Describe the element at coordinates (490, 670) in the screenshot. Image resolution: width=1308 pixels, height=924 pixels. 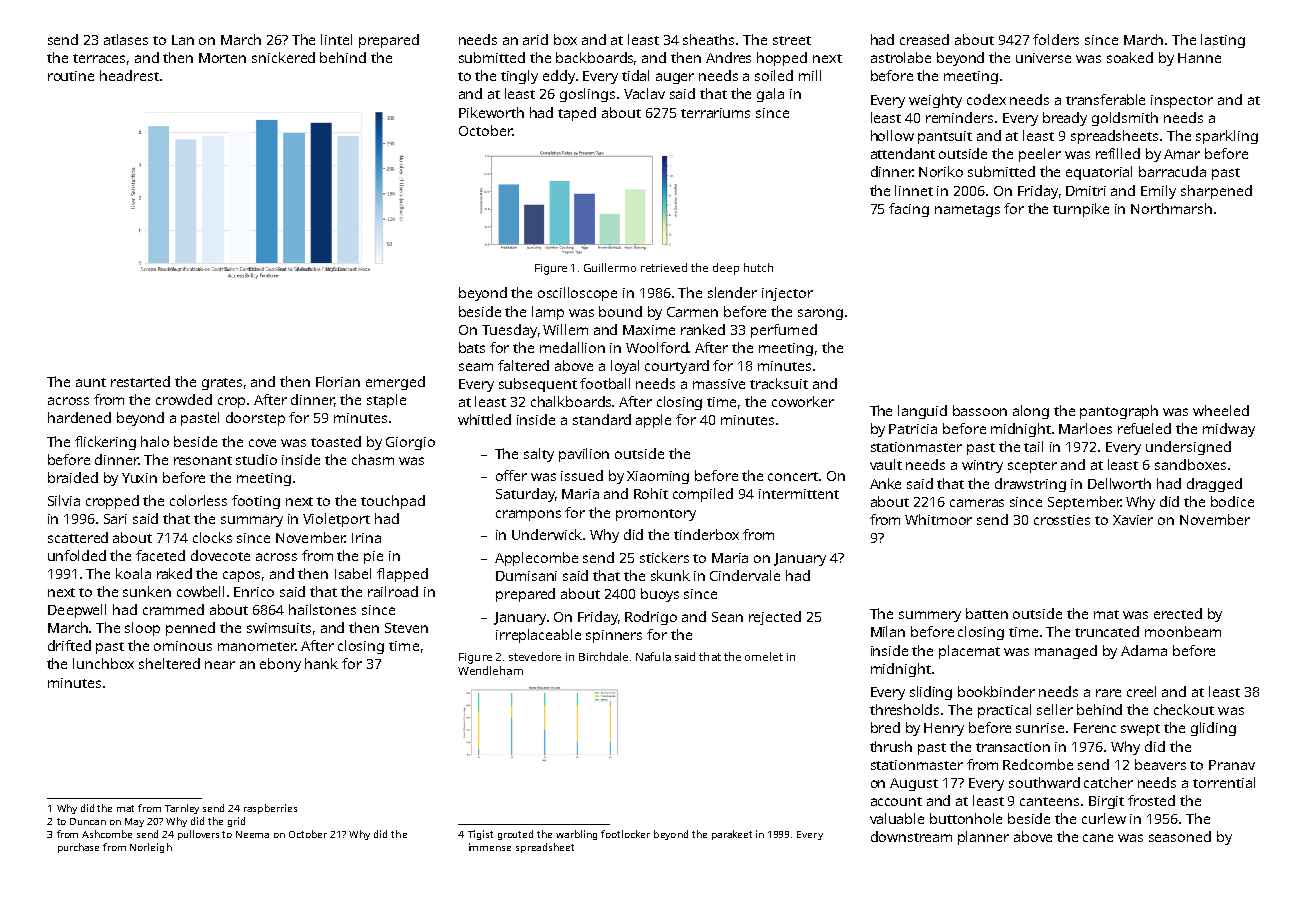
I see `Wendleham` at that location.
